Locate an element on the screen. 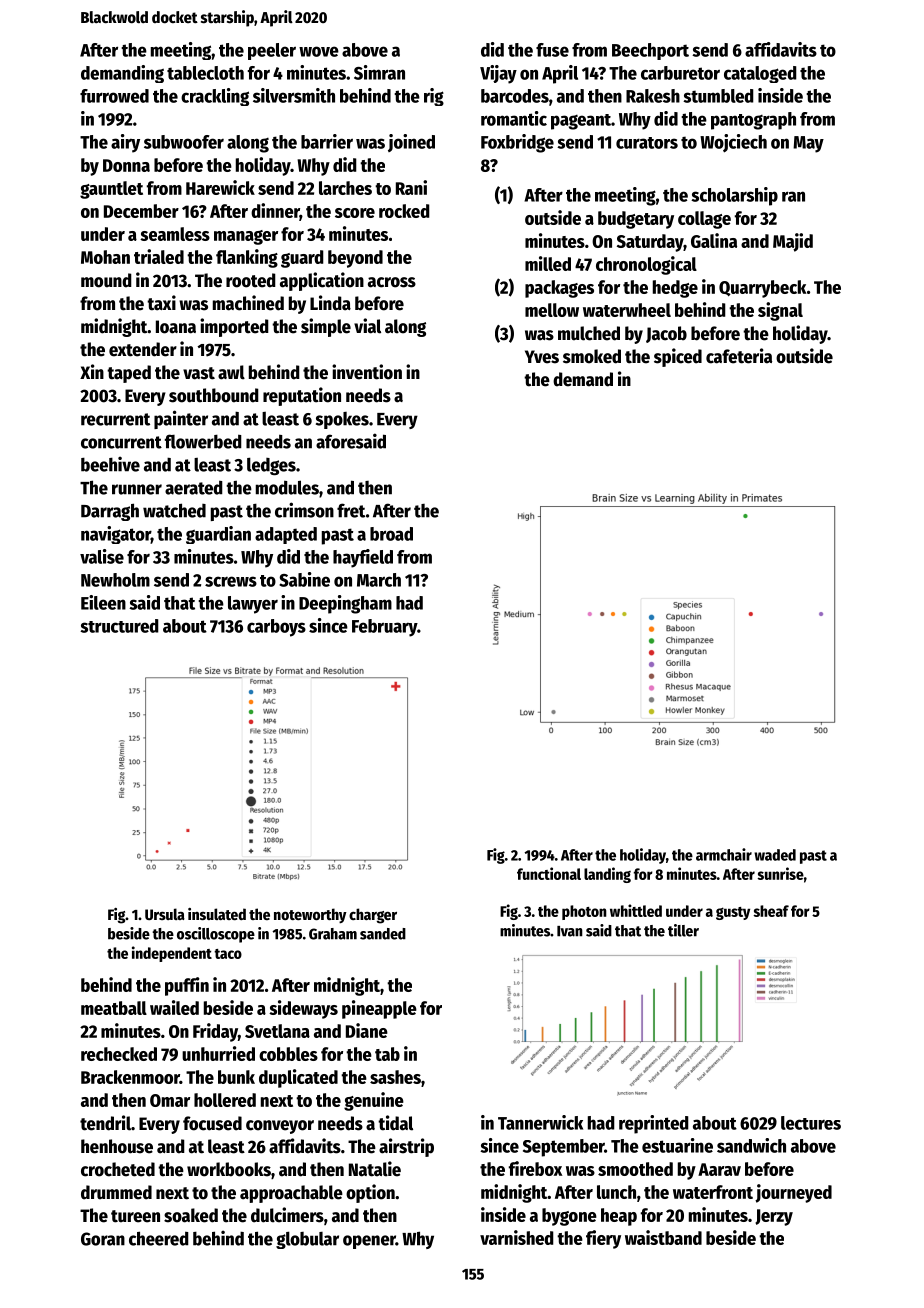 The height and width of the screenshot is (1308, 924). waded is located at coordinates (775, 855).
